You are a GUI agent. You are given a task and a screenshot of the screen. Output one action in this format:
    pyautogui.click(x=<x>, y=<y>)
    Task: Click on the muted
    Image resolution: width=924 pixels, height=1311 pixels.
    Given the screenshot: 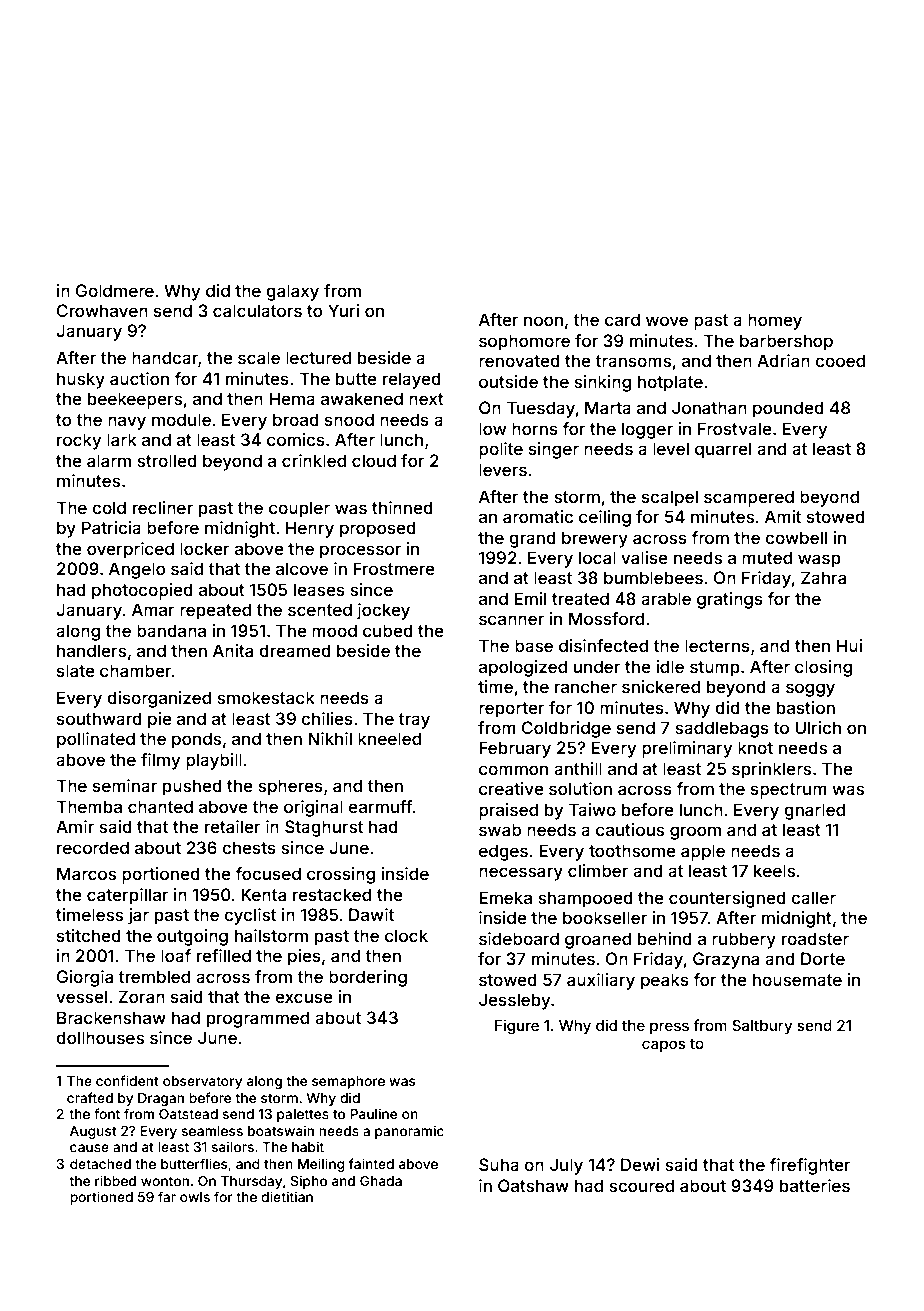 What is the action you would take?
    pyautogui.click(x=767, y=557)
